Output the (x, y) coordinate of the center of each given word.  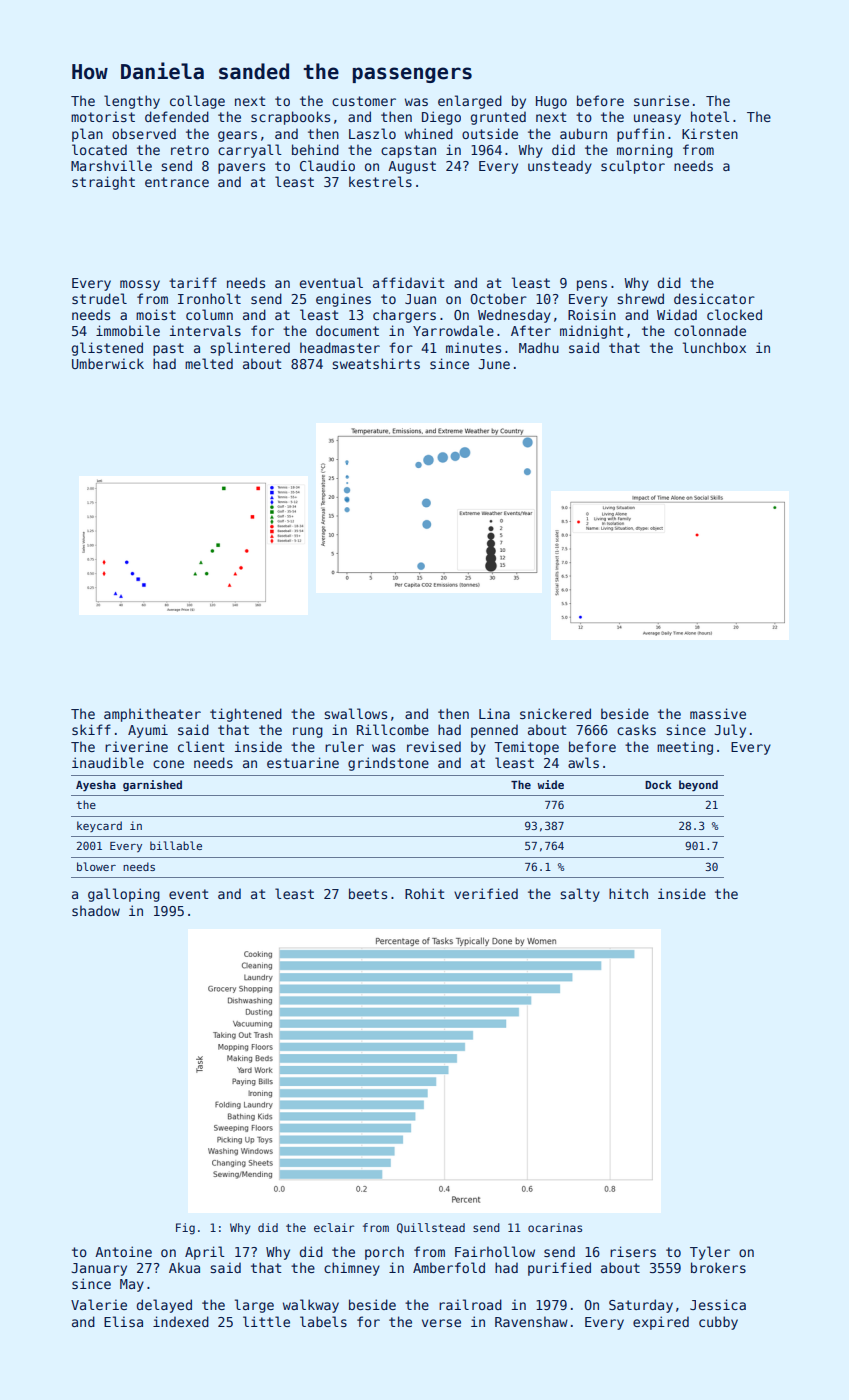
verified (486, 893)
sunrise (661, 100)
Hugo (551, 102)
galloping (124, 895)
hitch (628, 893)
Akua (184, 1267)
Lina (494, 713)
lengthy (132, 102)
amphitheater (152, 715)
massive (718, 713)
